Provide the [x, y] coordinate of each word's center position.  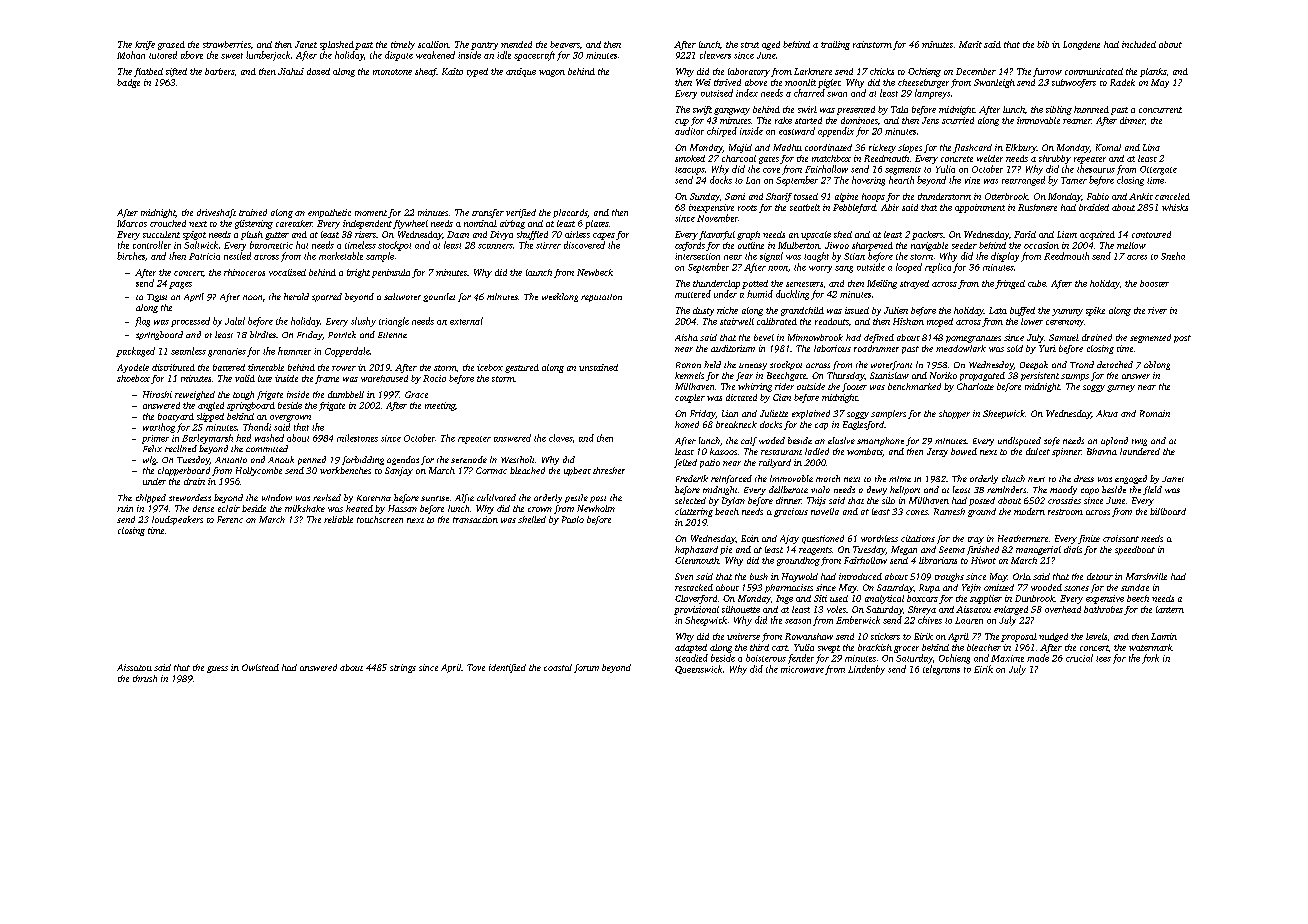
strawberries [227, 44]
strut [750, 45]
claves [560, 438]
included [1139, 44]
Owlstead [260, 667]
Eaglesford [863, 425]
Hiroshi [157, 394]
